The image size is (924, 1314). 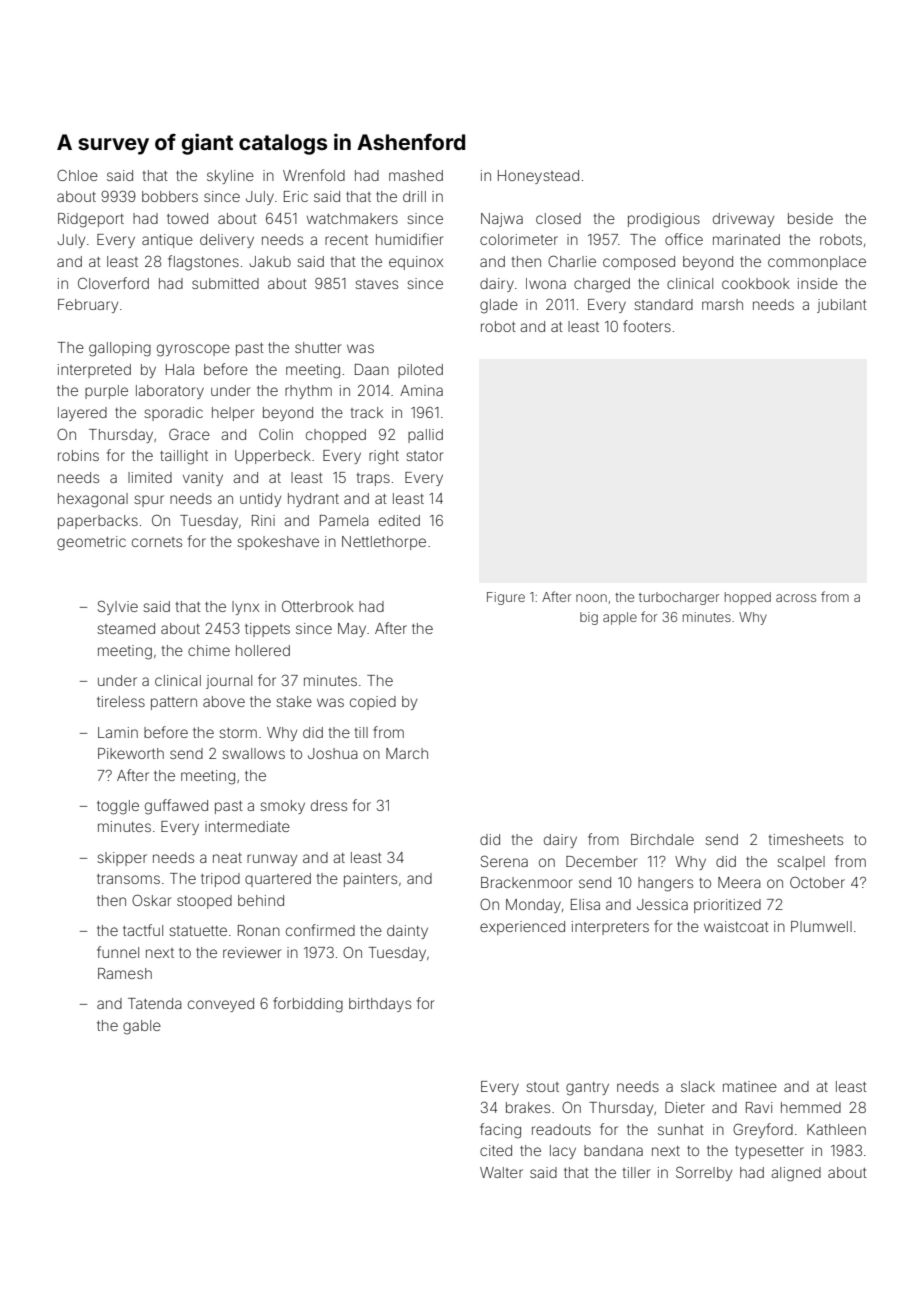 What do you see at coordinates (538, 177) in the screenshot?
I see `Honeystead` at bounding box center [538, 177].
